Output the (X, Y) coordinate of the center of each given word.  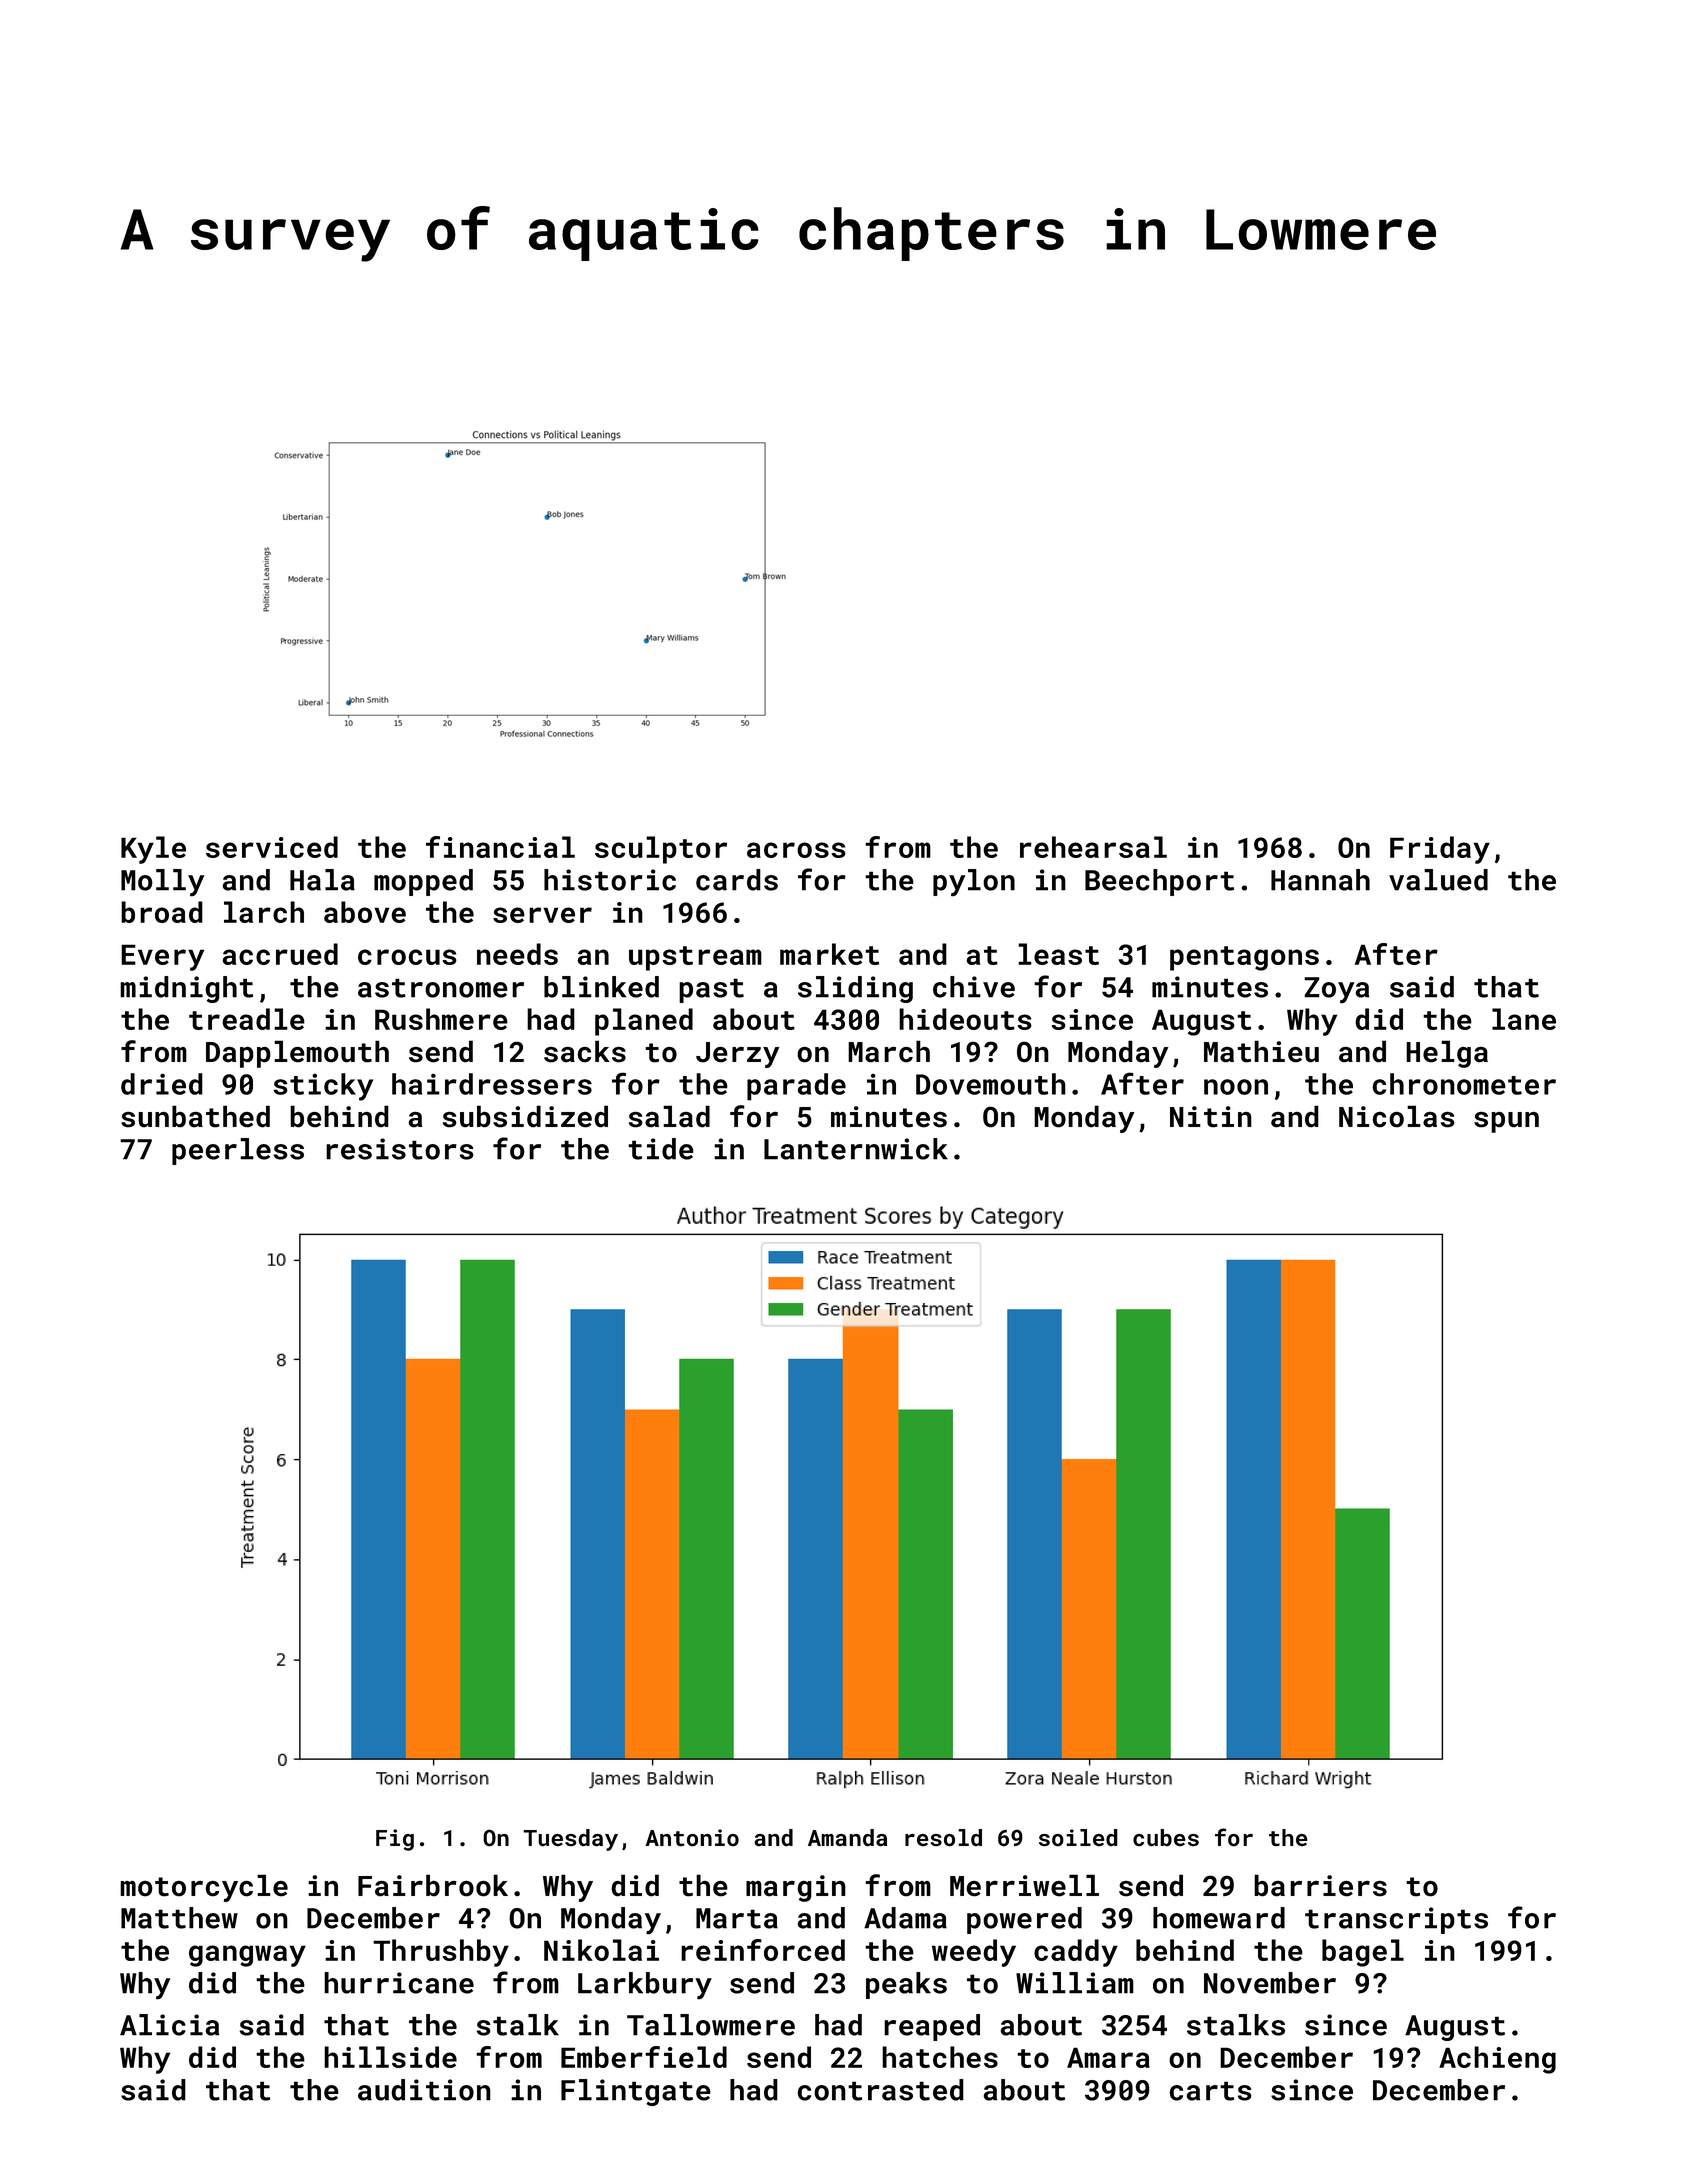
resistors (399, 1149)
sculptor (661, 850)
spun (1506, 1122)
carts (1210, 2091)
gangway (247, 1956)
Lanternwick (856, 1149)
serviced (272, 847)
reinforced (763, 1950)
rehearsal (1093, 847)
